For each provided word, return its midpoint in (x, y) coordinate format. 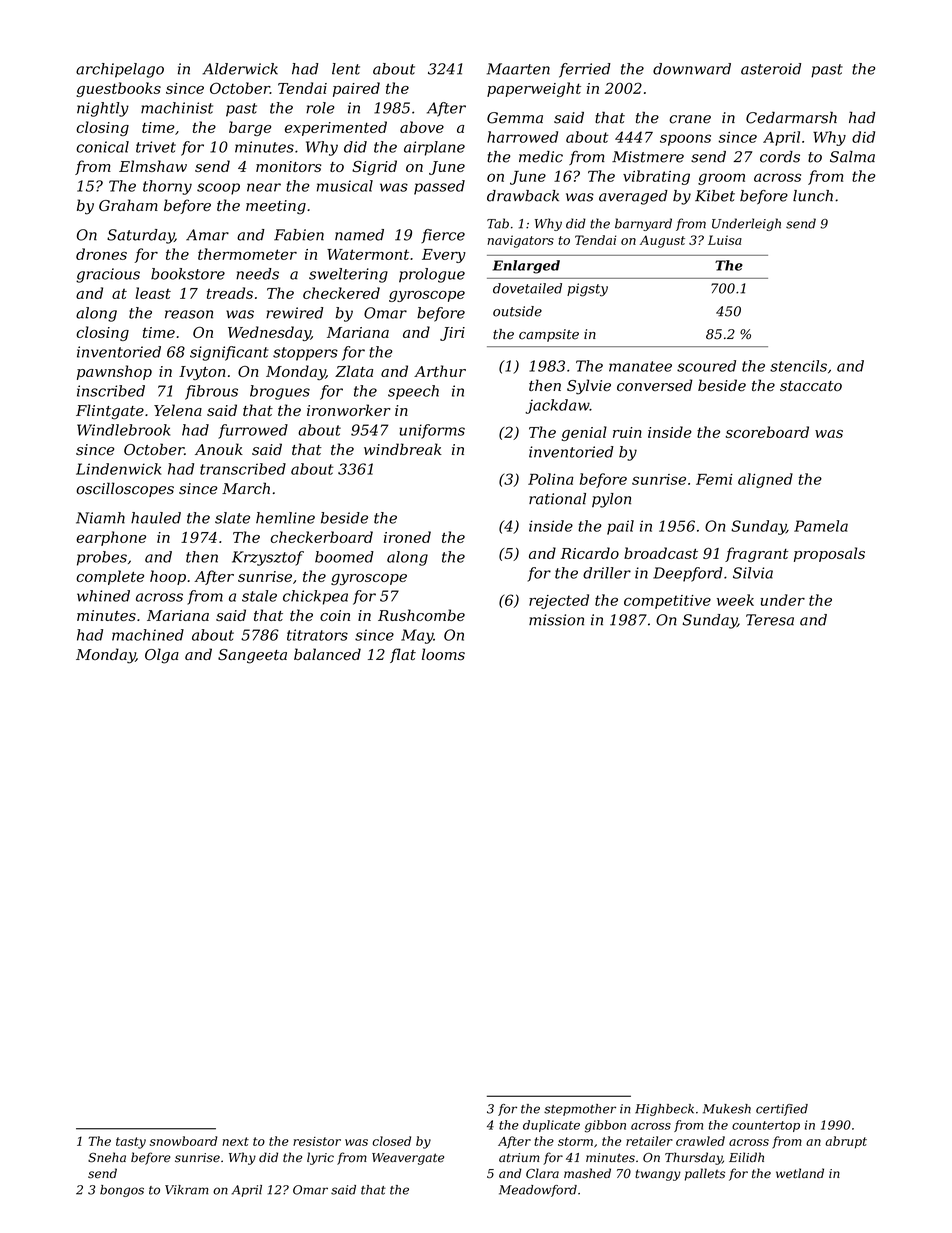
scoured (706, 366)
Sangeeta (252, 656)
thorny (167, 187)
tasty (131, 1143)
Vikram (187, 1190)
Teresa (770, 620)
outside (517, 311)
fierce (443, 236)
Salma (852, 157)
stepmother (580, 1110)
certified (782, 1110)
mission (556, 620)
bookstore (188, 274)
